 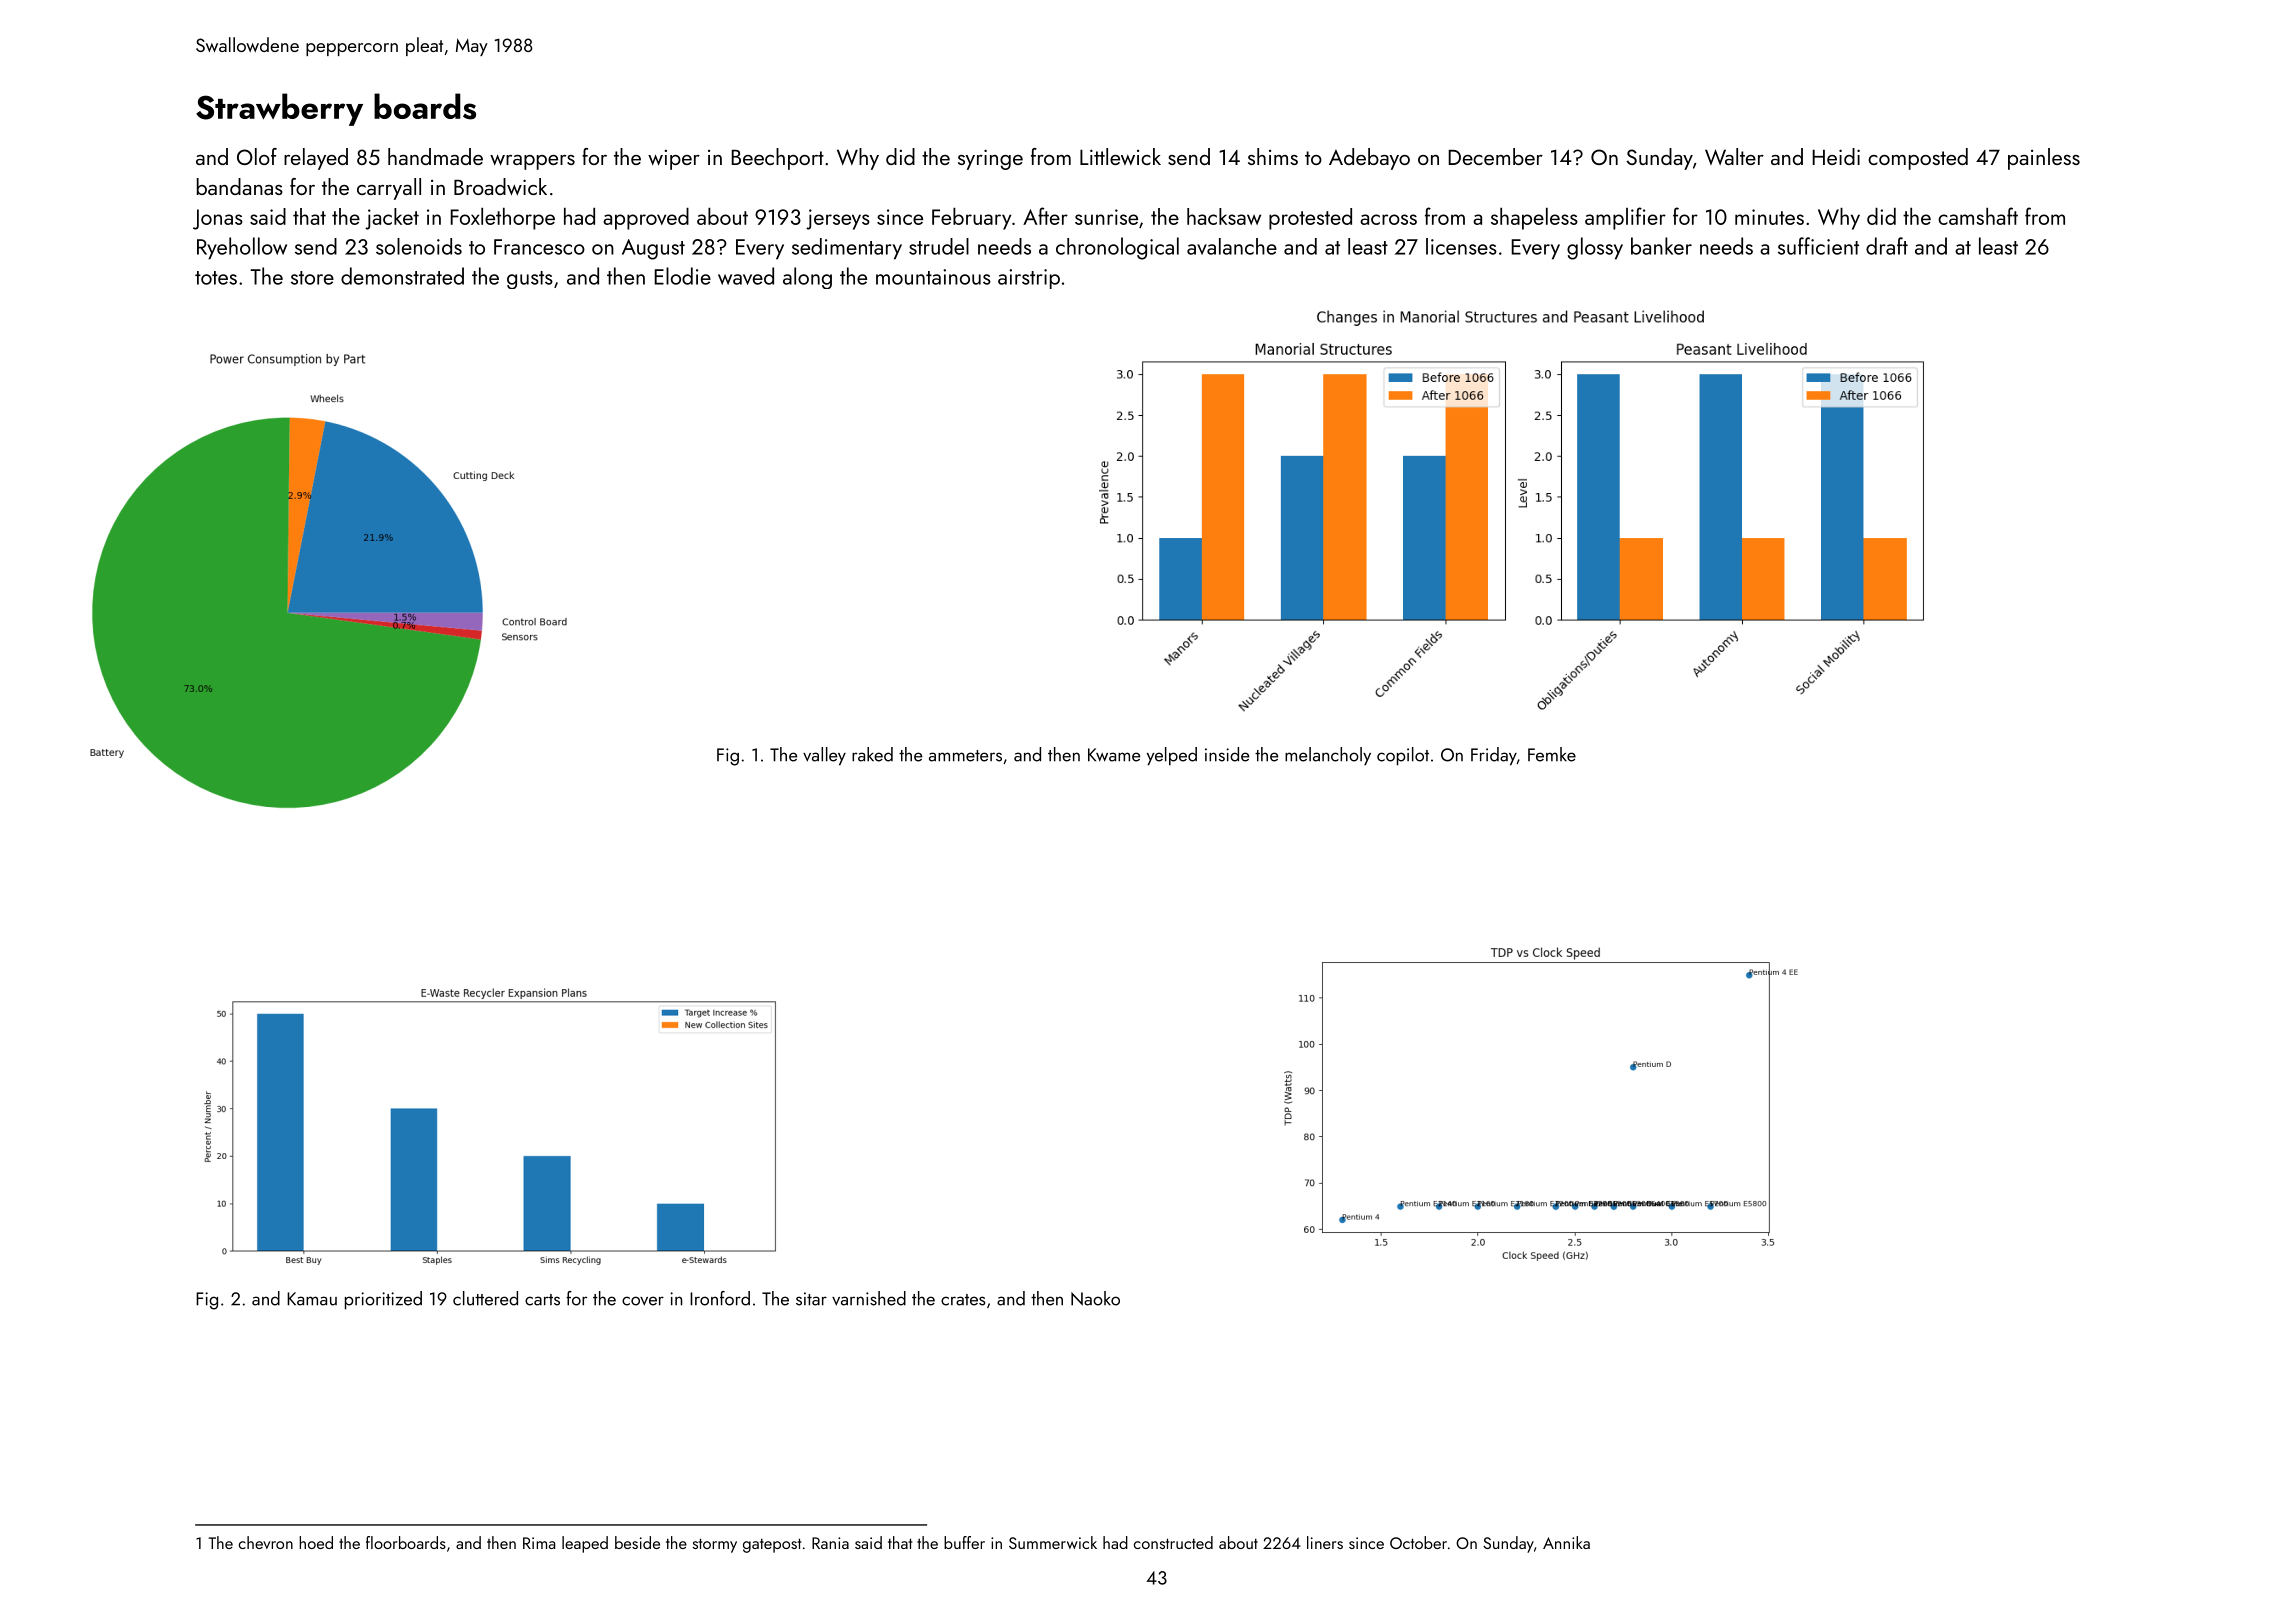 What do you see at coordinates (1172, 756) in the screenshot?
I see `yelped` at bounding box center [1172, 756].
